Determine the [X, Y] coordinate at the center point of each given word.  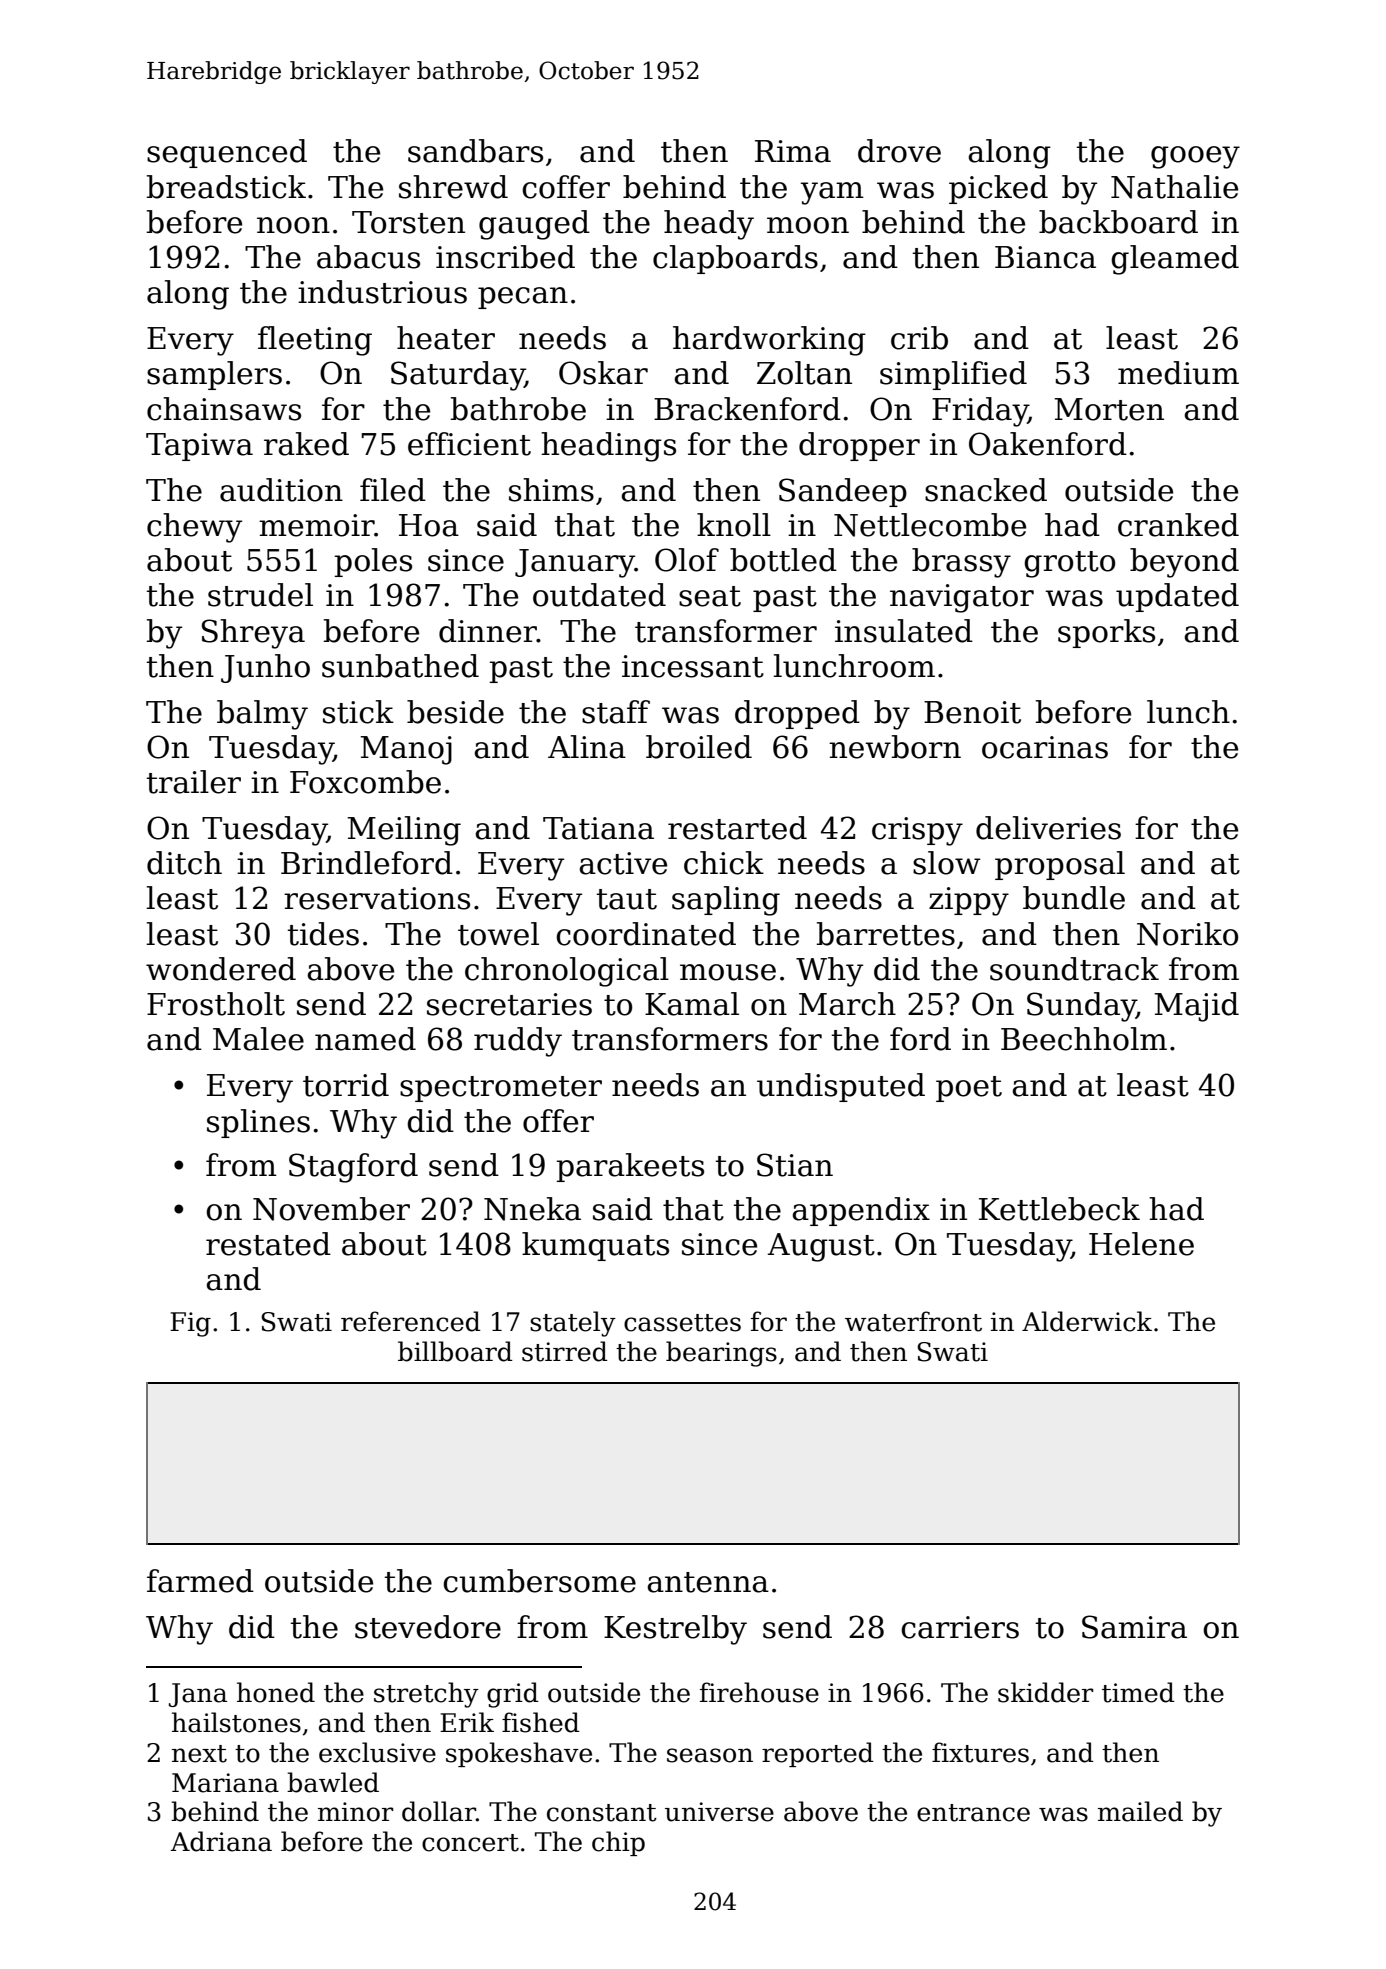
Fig [190, 1324]
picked [998, 189]
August [821, 1247]
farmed [200, 1581]
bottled [783, 560]
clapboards [735, 259]
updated [1177, 597]
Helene [1141, 1244]
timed [1138, 1692]
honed [276, 1692]
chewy [194, 528]
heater [446, 338]
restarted [737, 828]
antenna [708, 1582]
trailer [194, 782]
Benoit [972, 712]
